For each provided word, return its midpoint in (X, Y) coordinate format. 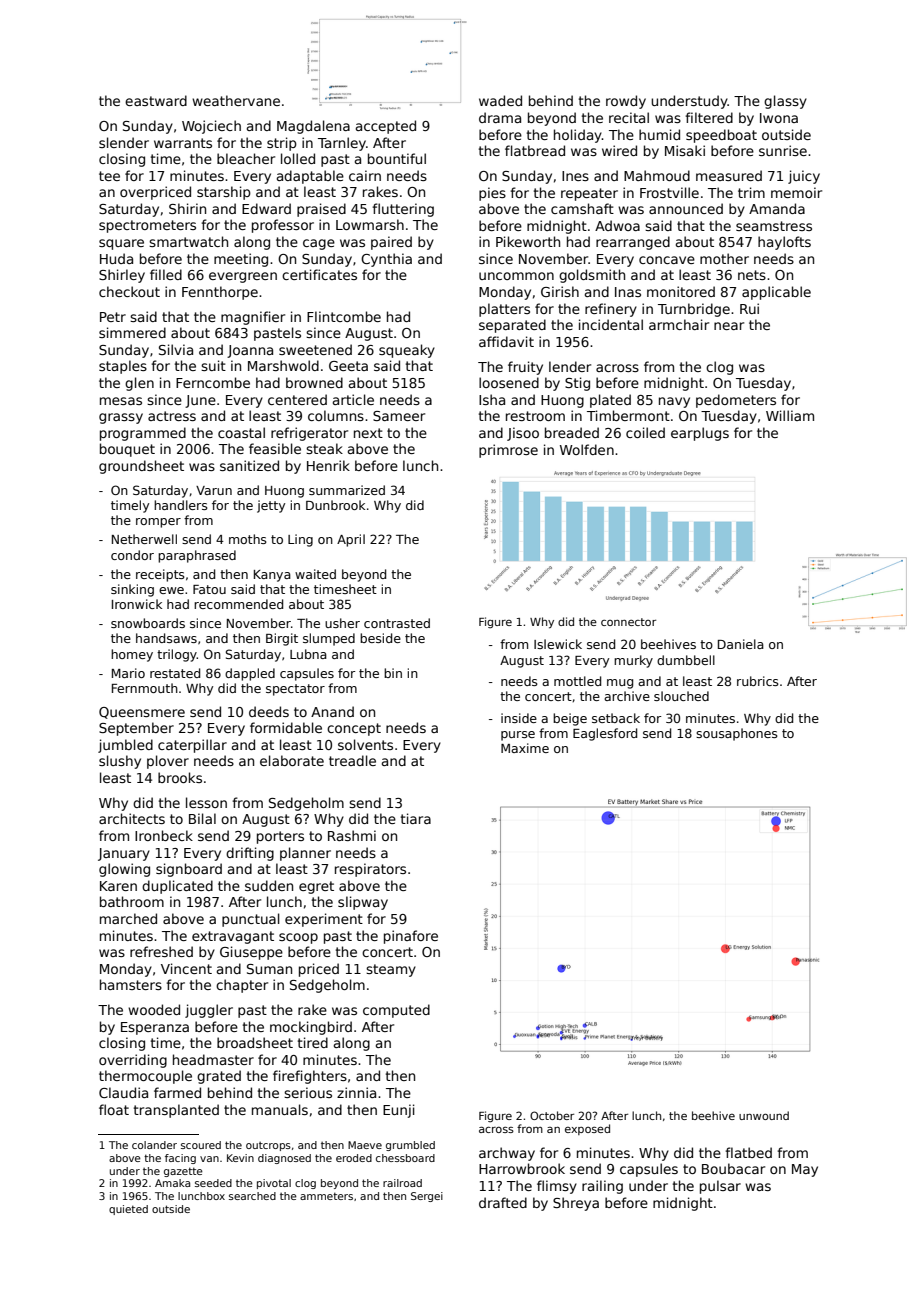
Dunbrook (335, 505)
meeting (241, 260)
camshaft (582, 208)
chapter (242, 986)
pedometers (736, 401)
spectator (295, 690)
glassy (785, 102)
